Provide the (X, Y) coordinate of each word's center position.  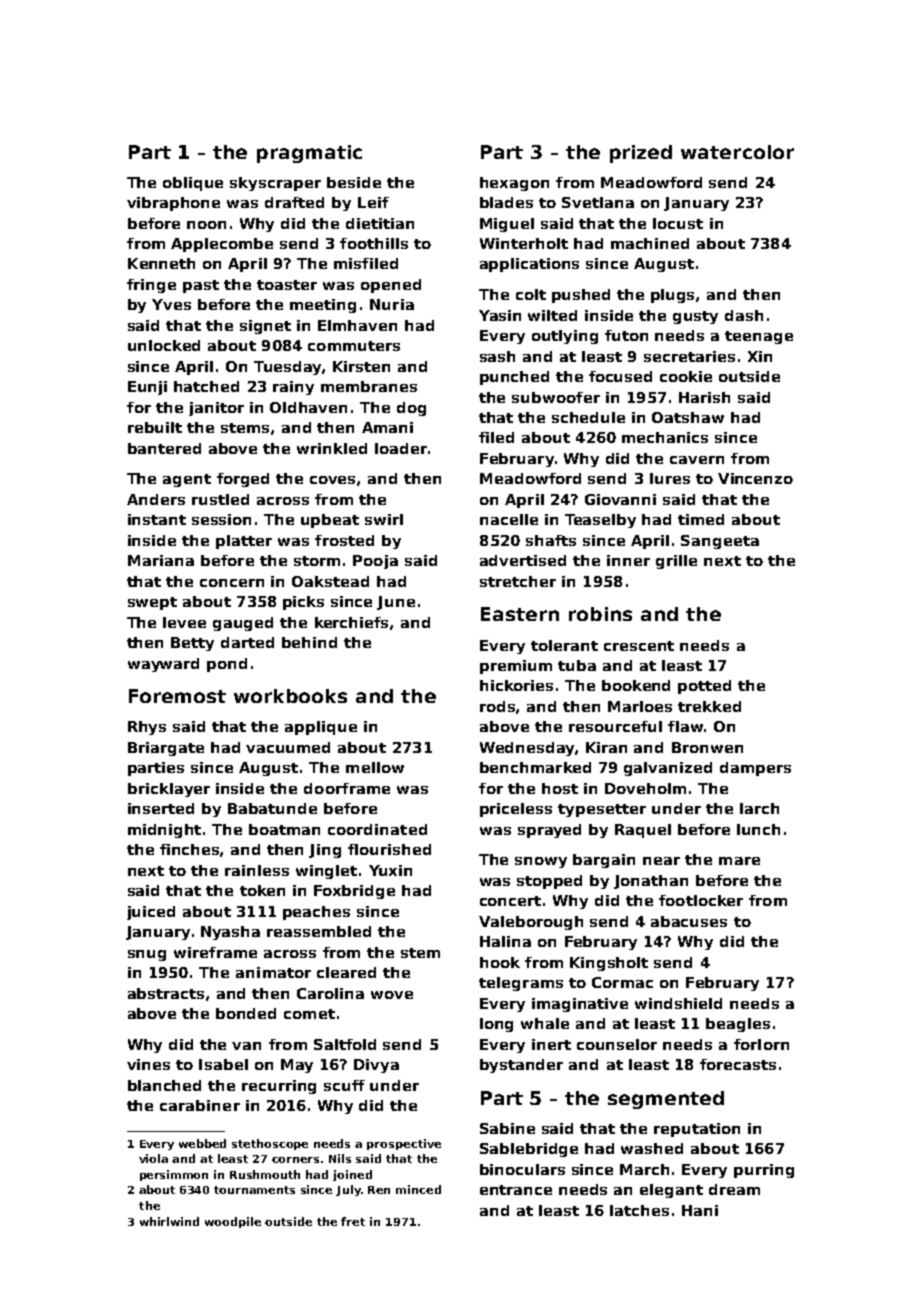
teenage (759, 337)
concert (510, 901)
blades (506, 202)
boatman (284, 829)
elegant (671, 1191)
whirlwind (169, 1221)
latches (639, 1210)
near (661, 861)
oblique (193, 184)
